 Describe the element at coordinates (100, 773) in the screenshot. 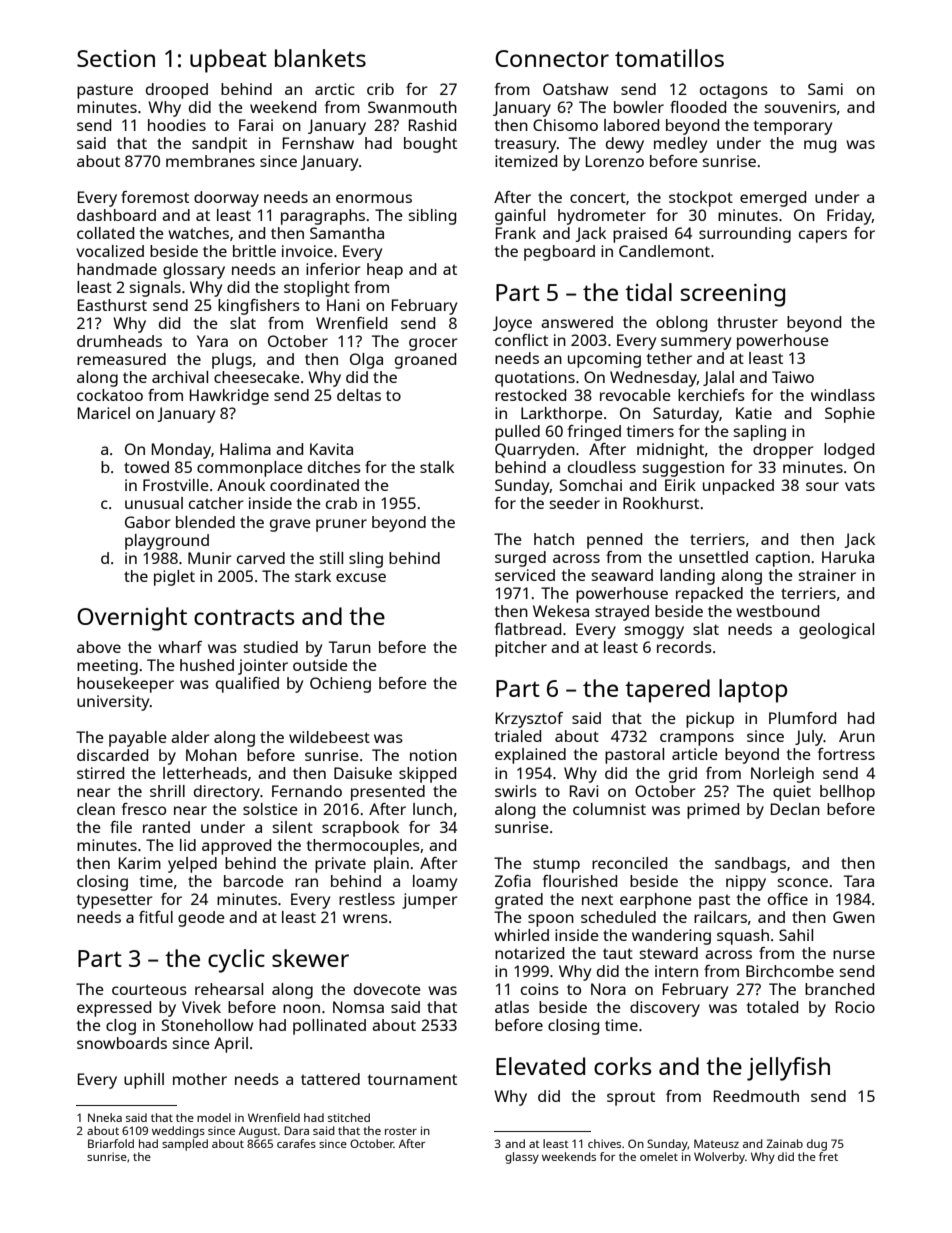

I see `stirred` at that location.
